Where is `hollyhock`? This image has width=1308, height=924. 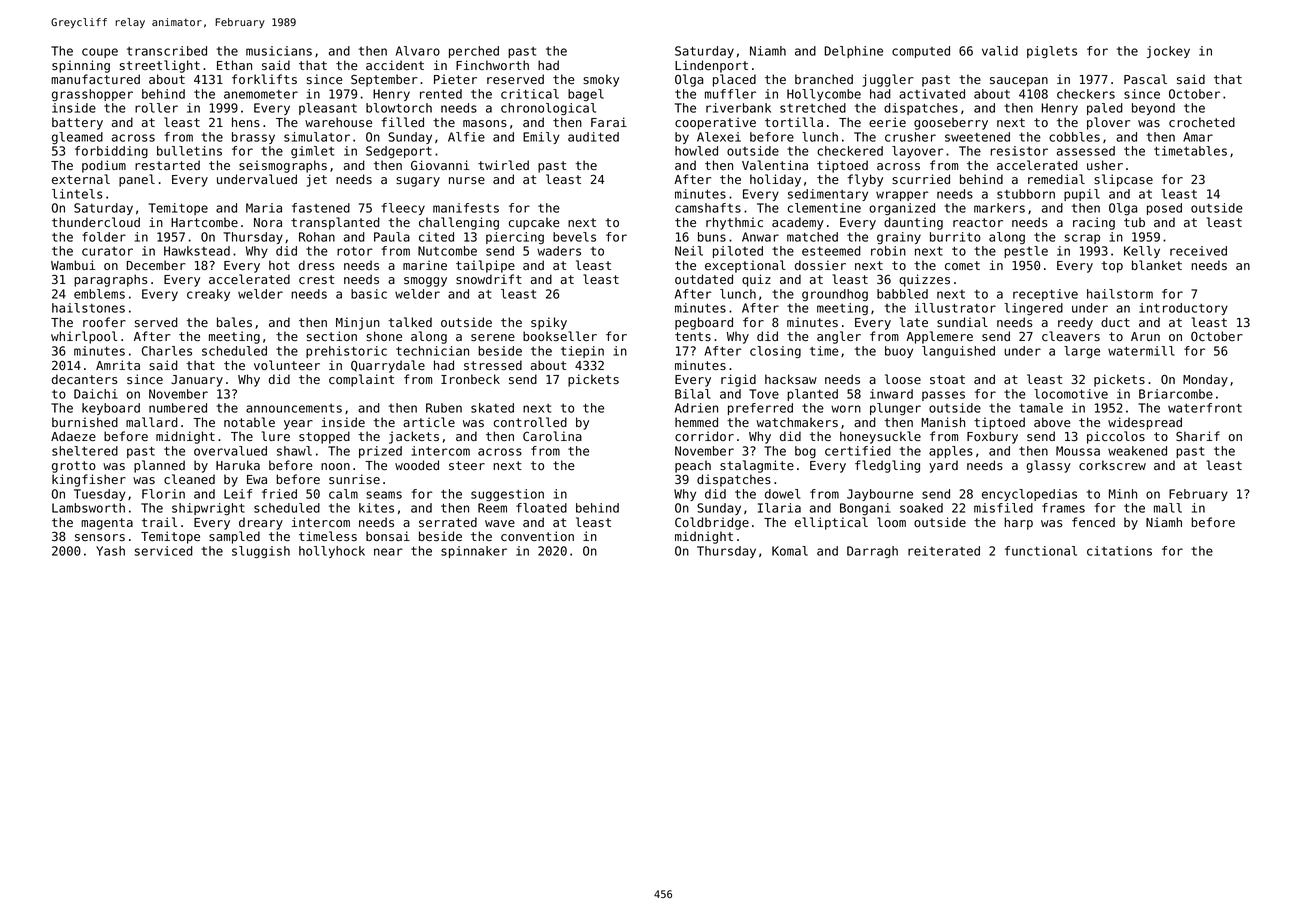
hollyhock is located at coordinates (332, 552).
